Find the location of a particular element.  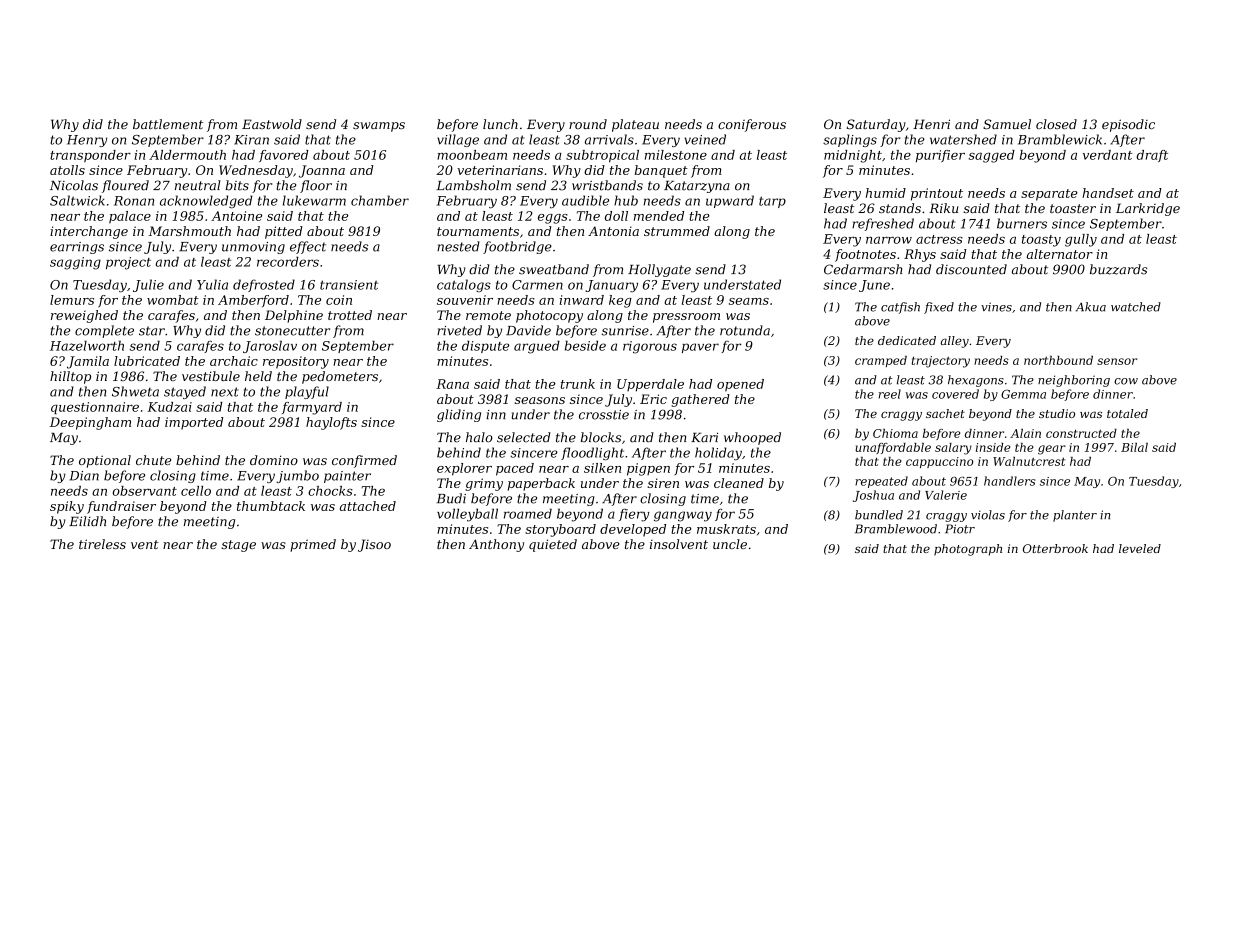

Antonia is located at coordinates (613, 231).
